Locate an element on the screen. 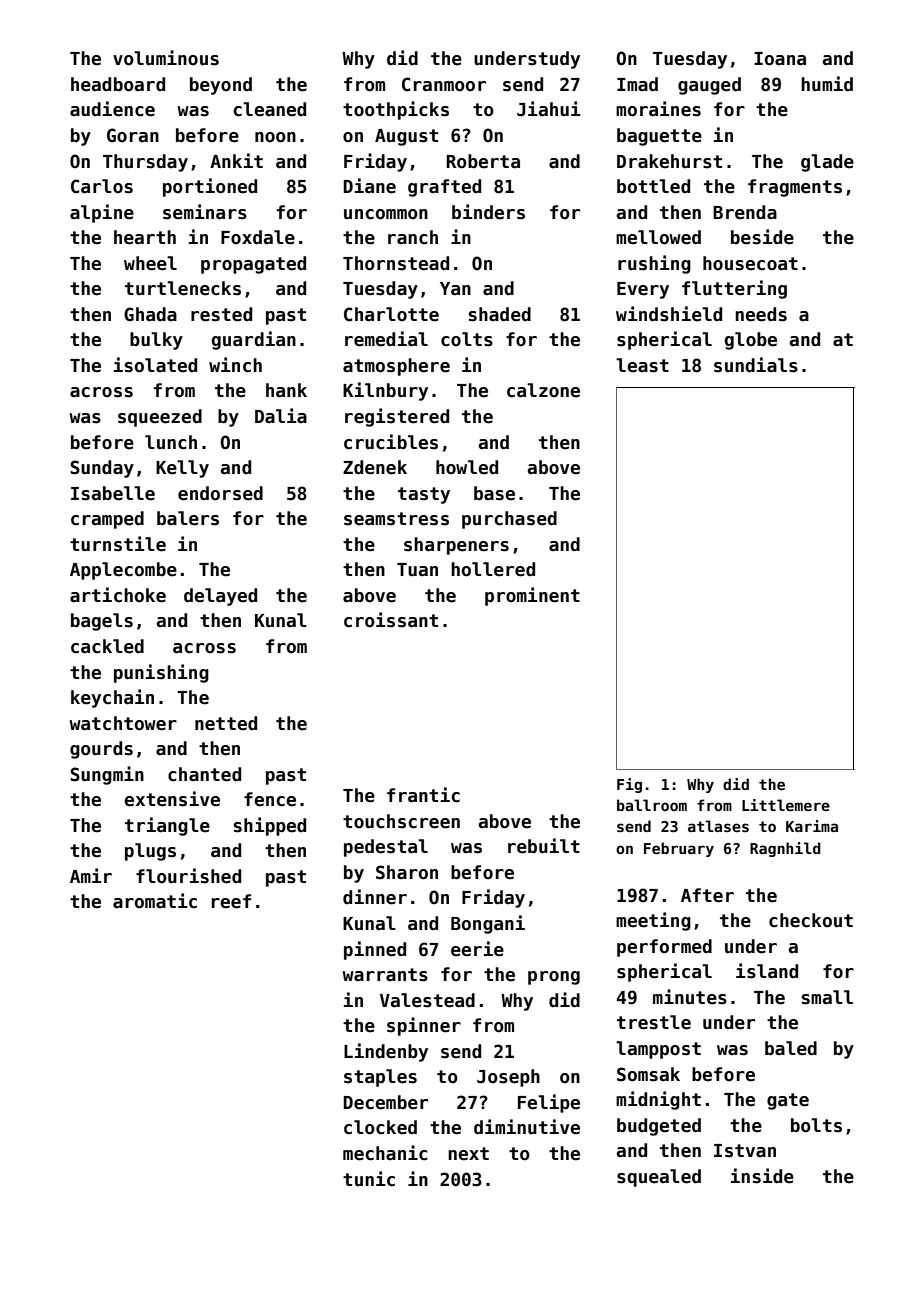  tunic is located at coordinates (369, 1179).
